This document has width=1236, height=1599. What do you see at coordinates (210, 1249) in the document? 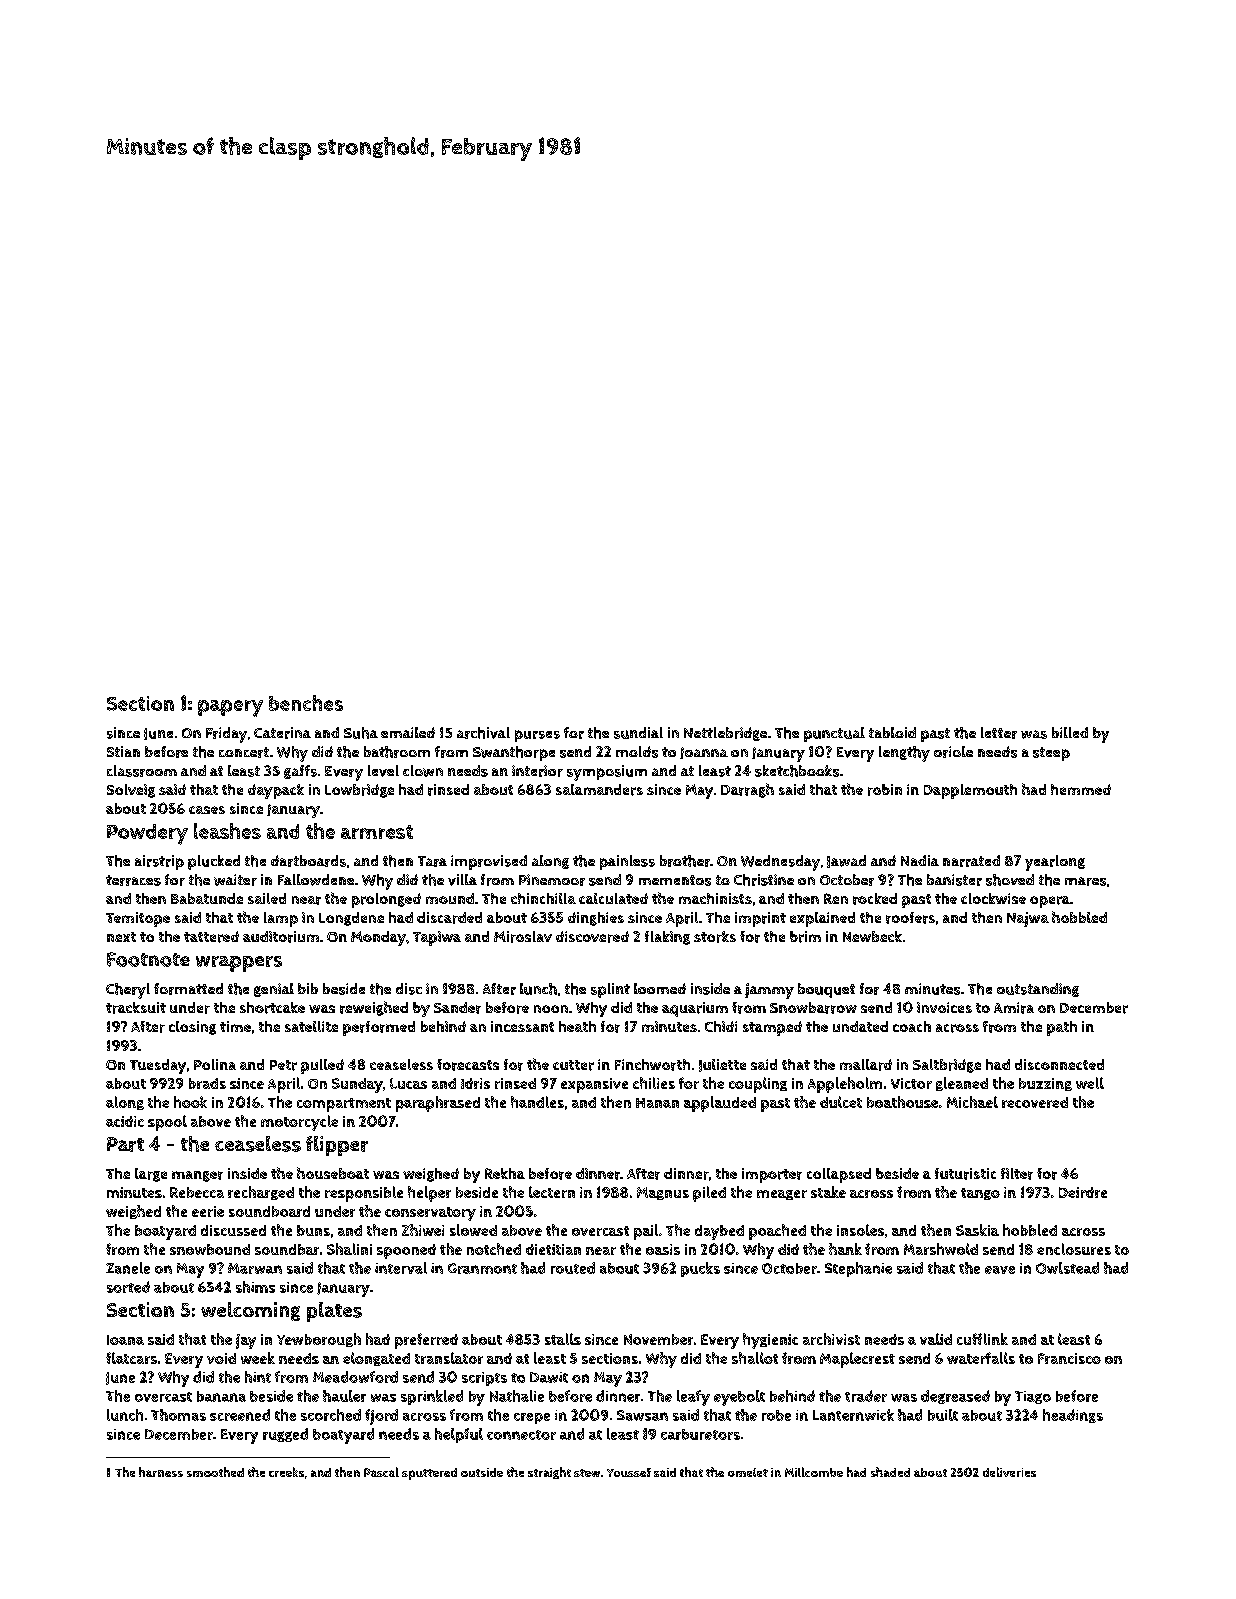
I see `snowbound` at bounding box center [210, 1249].
